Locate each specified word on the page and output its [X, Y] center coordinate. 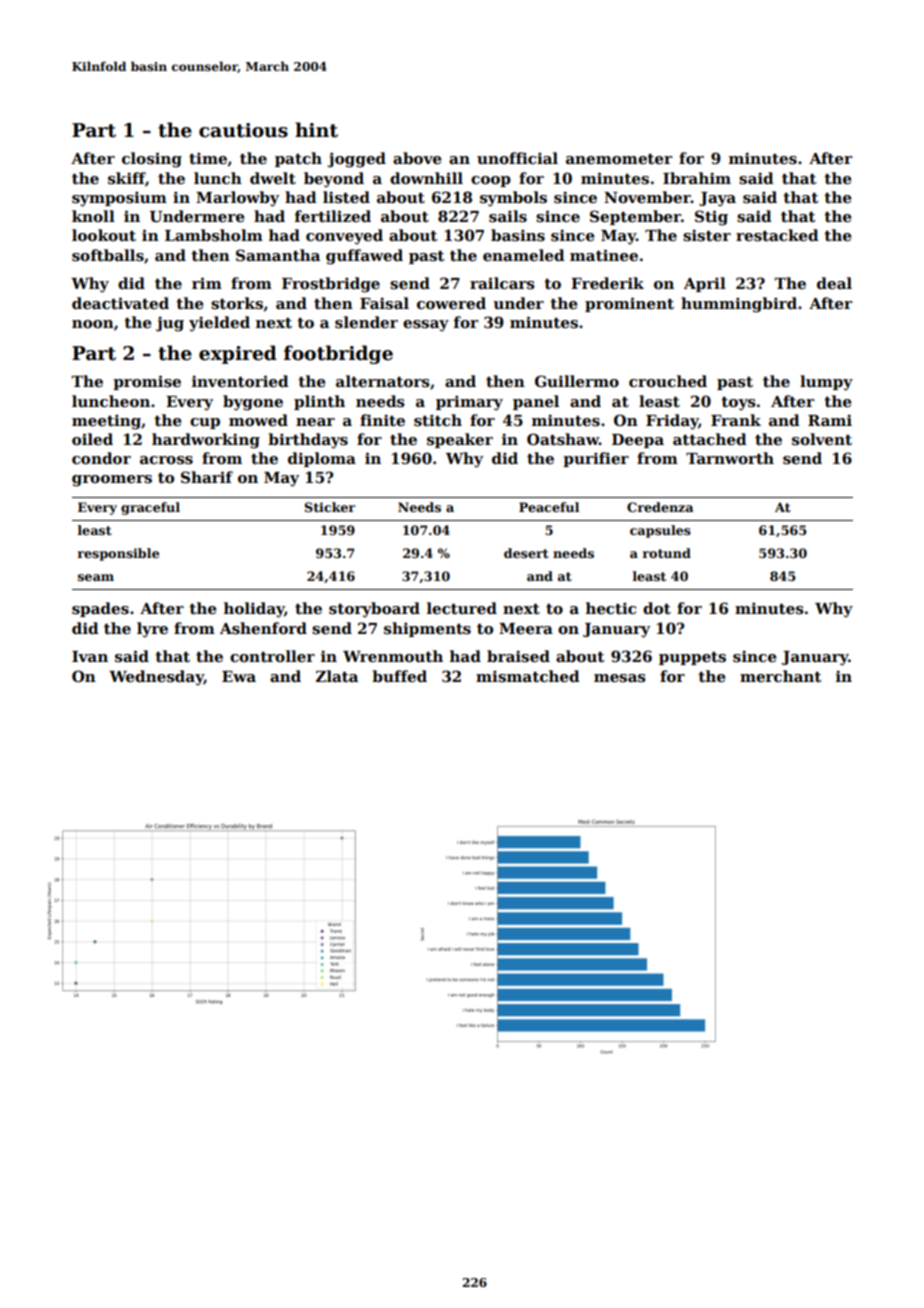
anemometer [619, 159]
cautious [243, 130]
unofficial [517, 158]
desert [526, 553]
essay [426, 326]
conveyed [344, 237]
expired [238, 354]
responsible [118, 554]
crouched [668, 381]
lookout [104, 235]
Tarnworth [730, 458]
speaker [460, 440]
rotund [667, 553]
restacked [777, 235]
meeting [106, 422]
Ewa [239, 676]
